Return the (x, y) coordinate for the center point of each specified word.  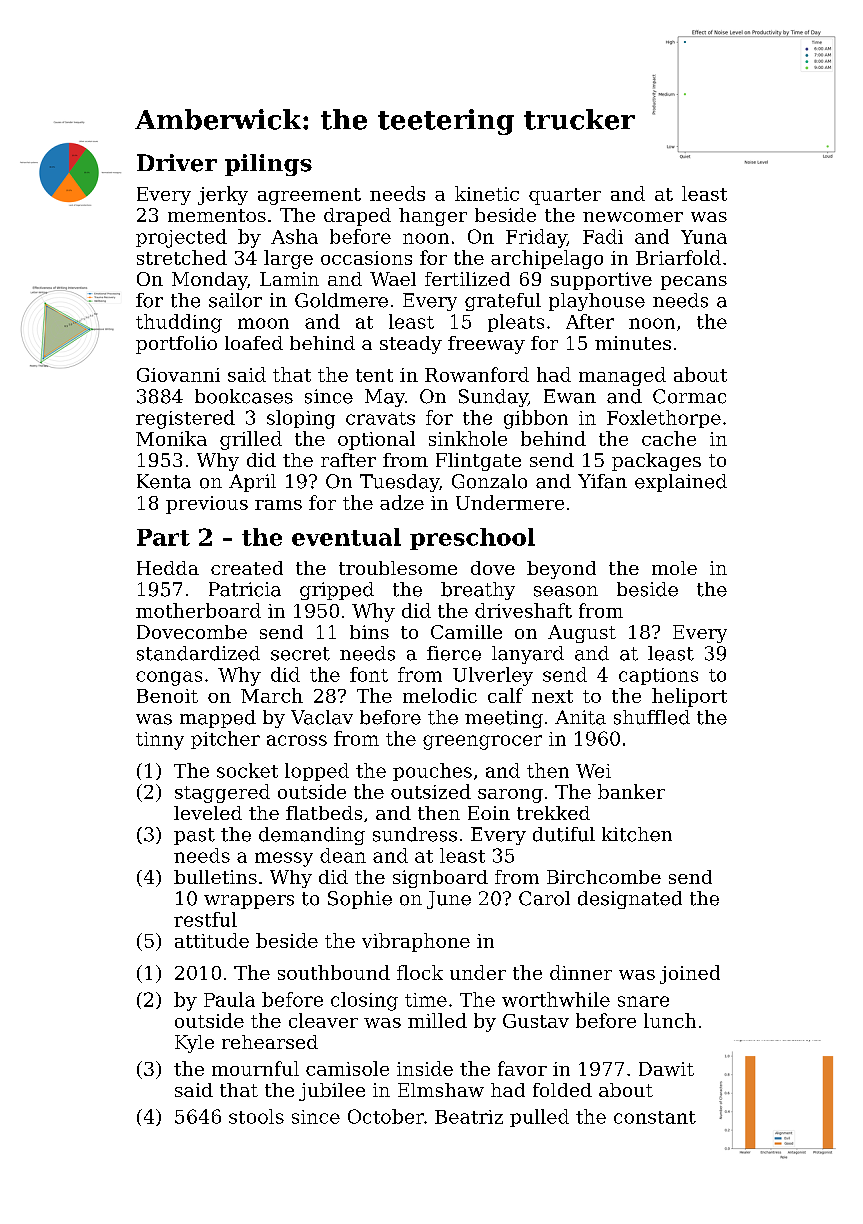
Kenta (164, 481)
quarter (565, 196)
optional (376, 440)
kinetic (487, 193)
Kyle (194, 1044)
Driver (177, 163)
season (566, 591)
